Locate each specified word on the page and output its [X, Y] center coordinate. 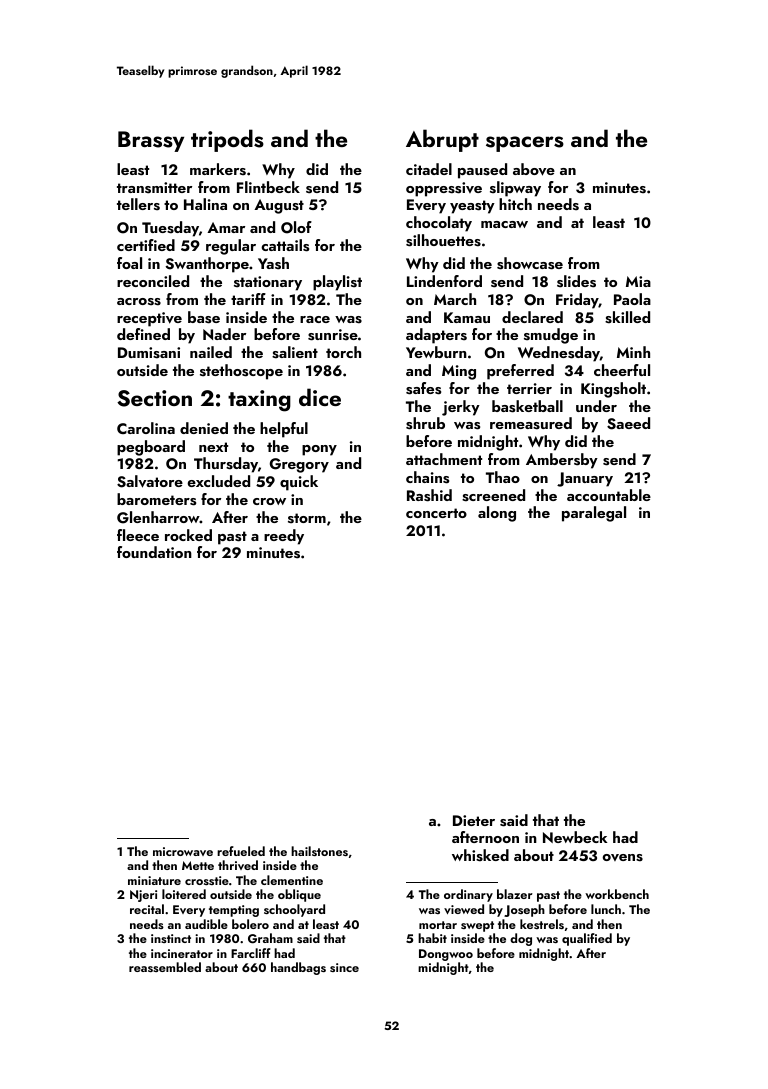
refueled [241, 851]
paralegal [594, 514]
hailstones [319, 851]
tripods [227, 140]
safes [423, 388]
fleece [138, 535]
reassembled [165, 967]
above [534, 169]
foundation [154, 552]
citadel [429, 169]
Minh [633, 352]
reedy [284, 537]
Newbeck [575, 837]
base [204, 317]
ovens [622, 858]
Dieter [474, 820]
